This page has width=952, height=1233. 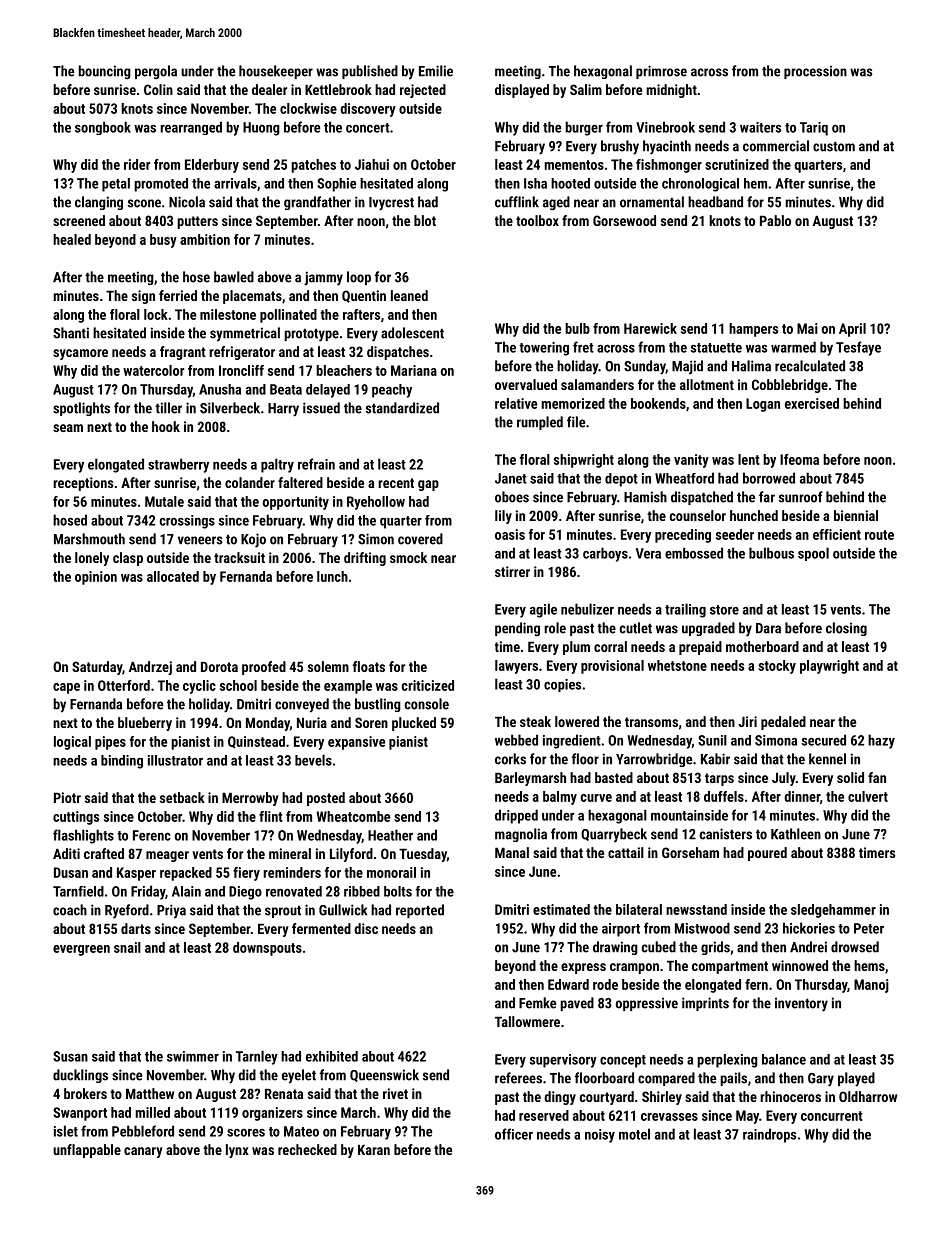 What do you see at coordinates (730, 967) in the page?
I see `compartment` at bounding box center [730, 967].
